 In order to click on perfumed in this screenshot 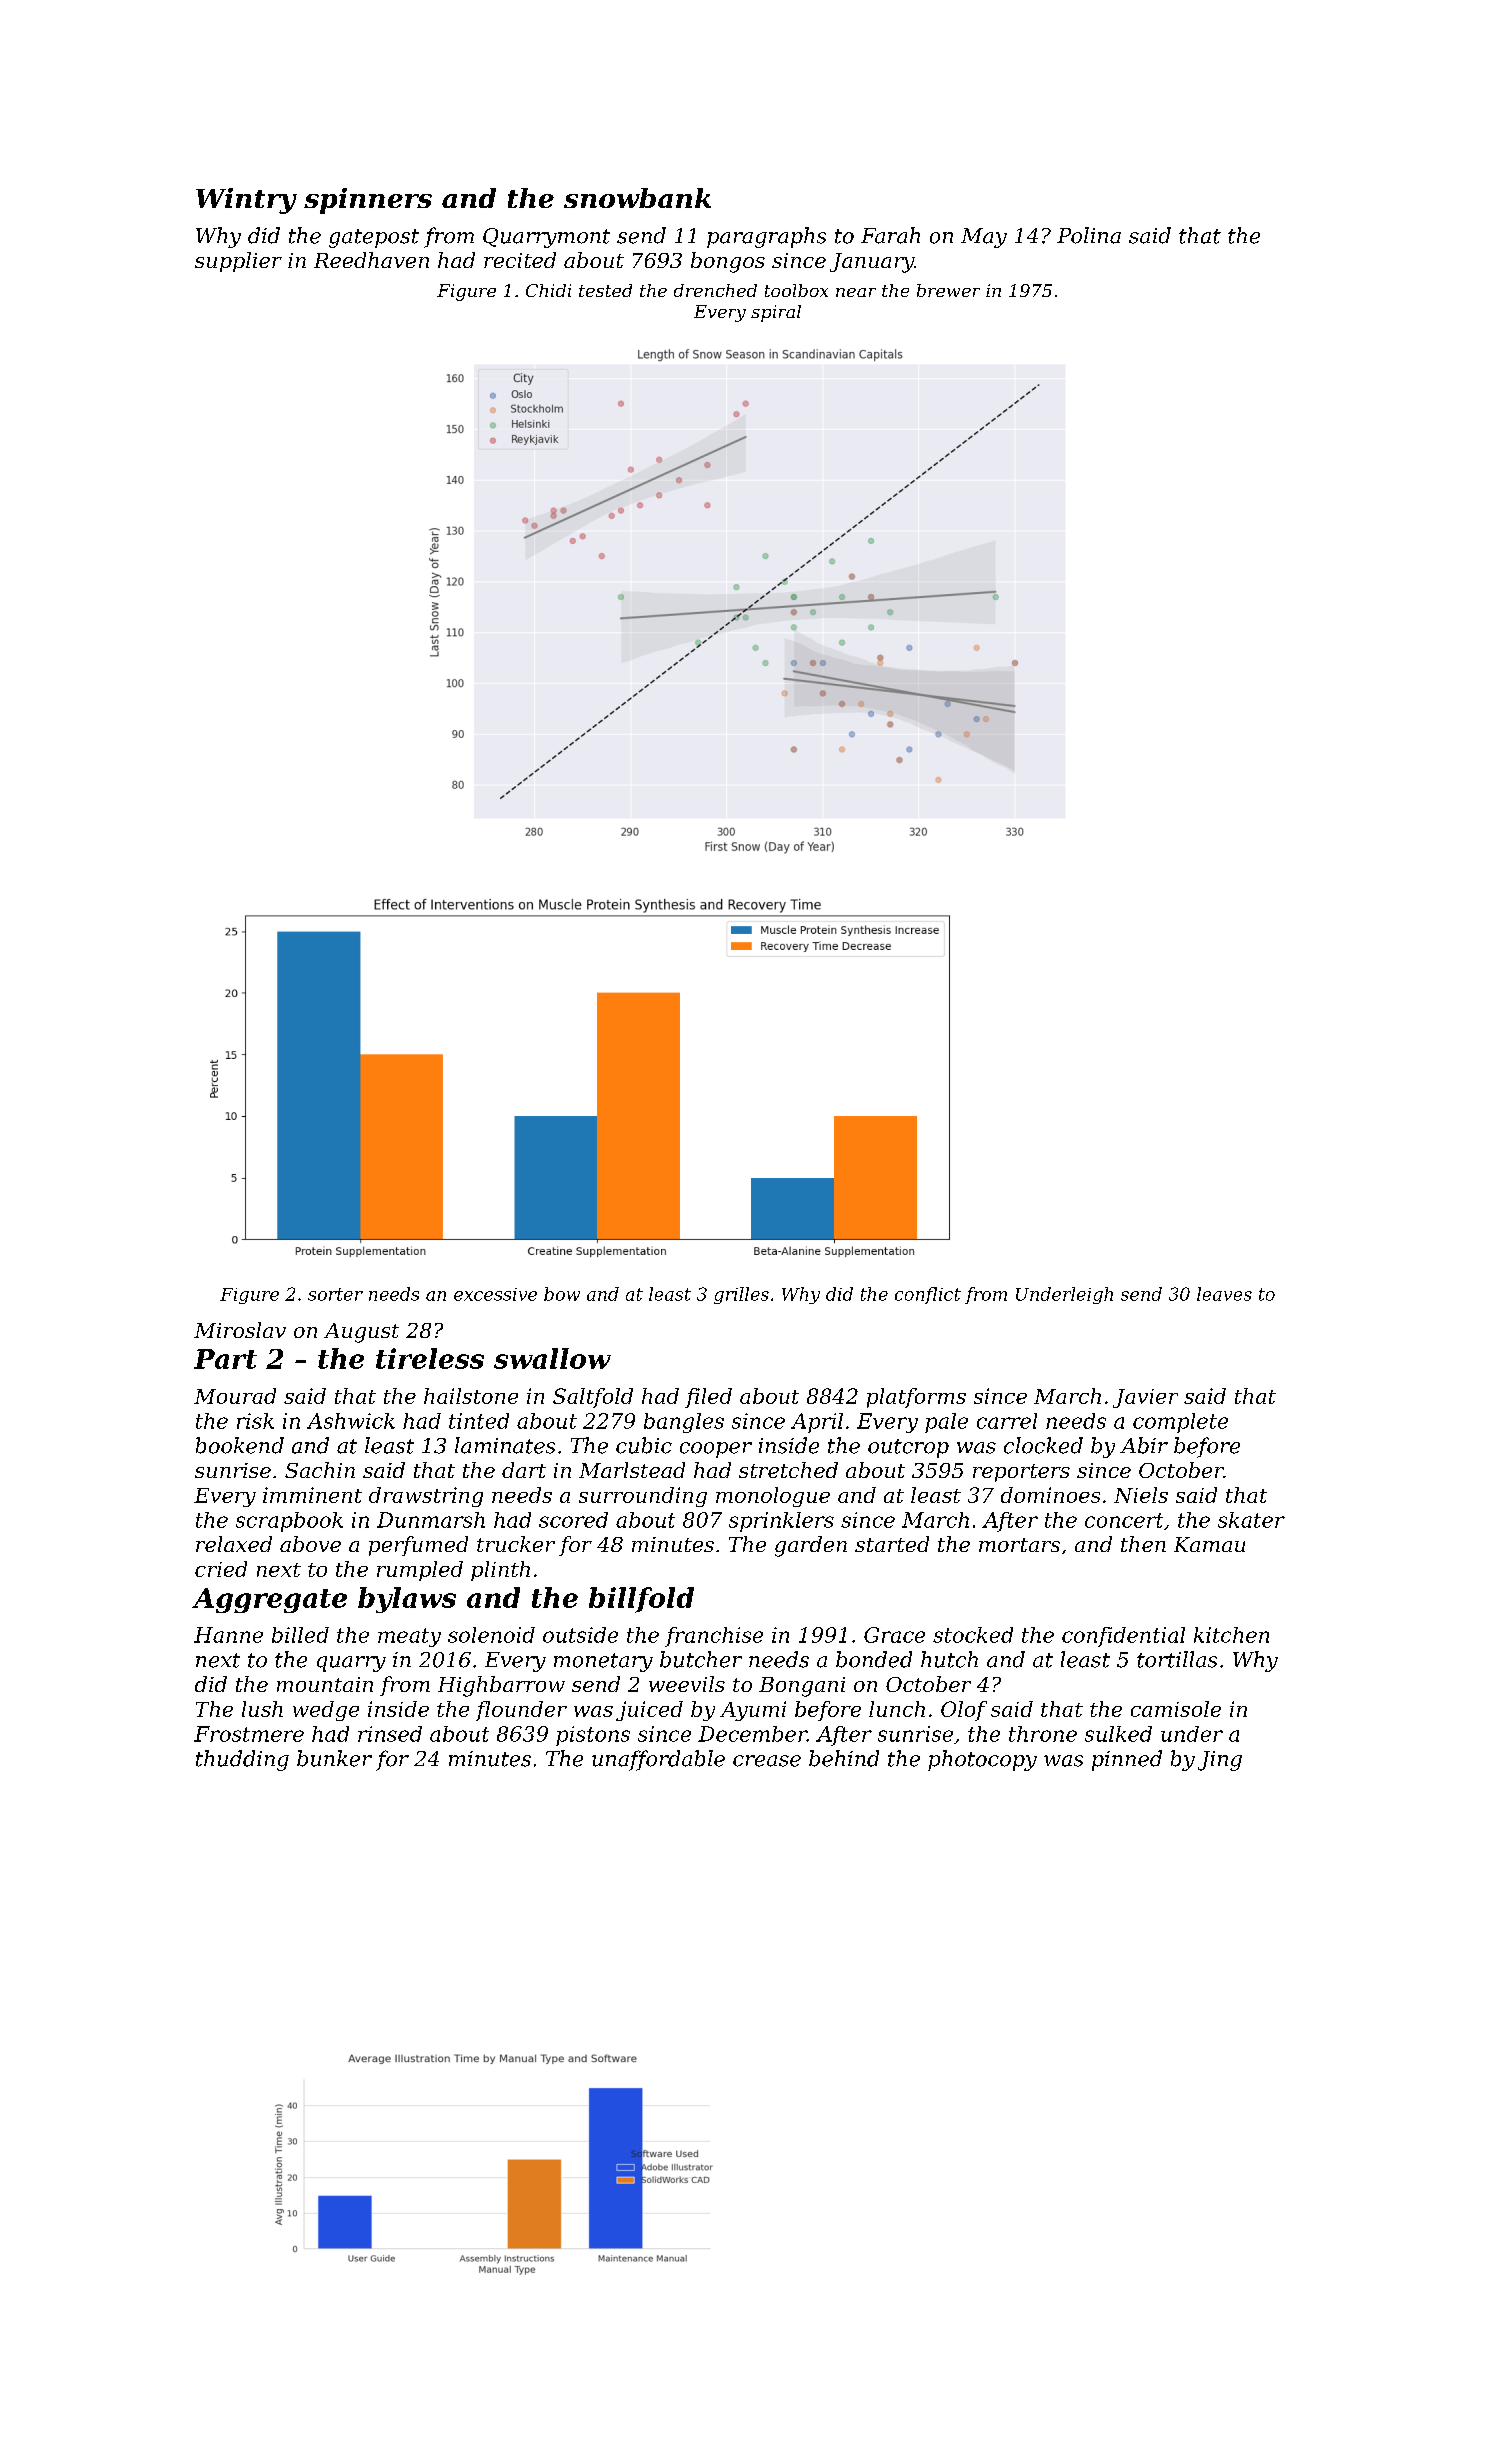, I will do `click(418, 1546)`.
